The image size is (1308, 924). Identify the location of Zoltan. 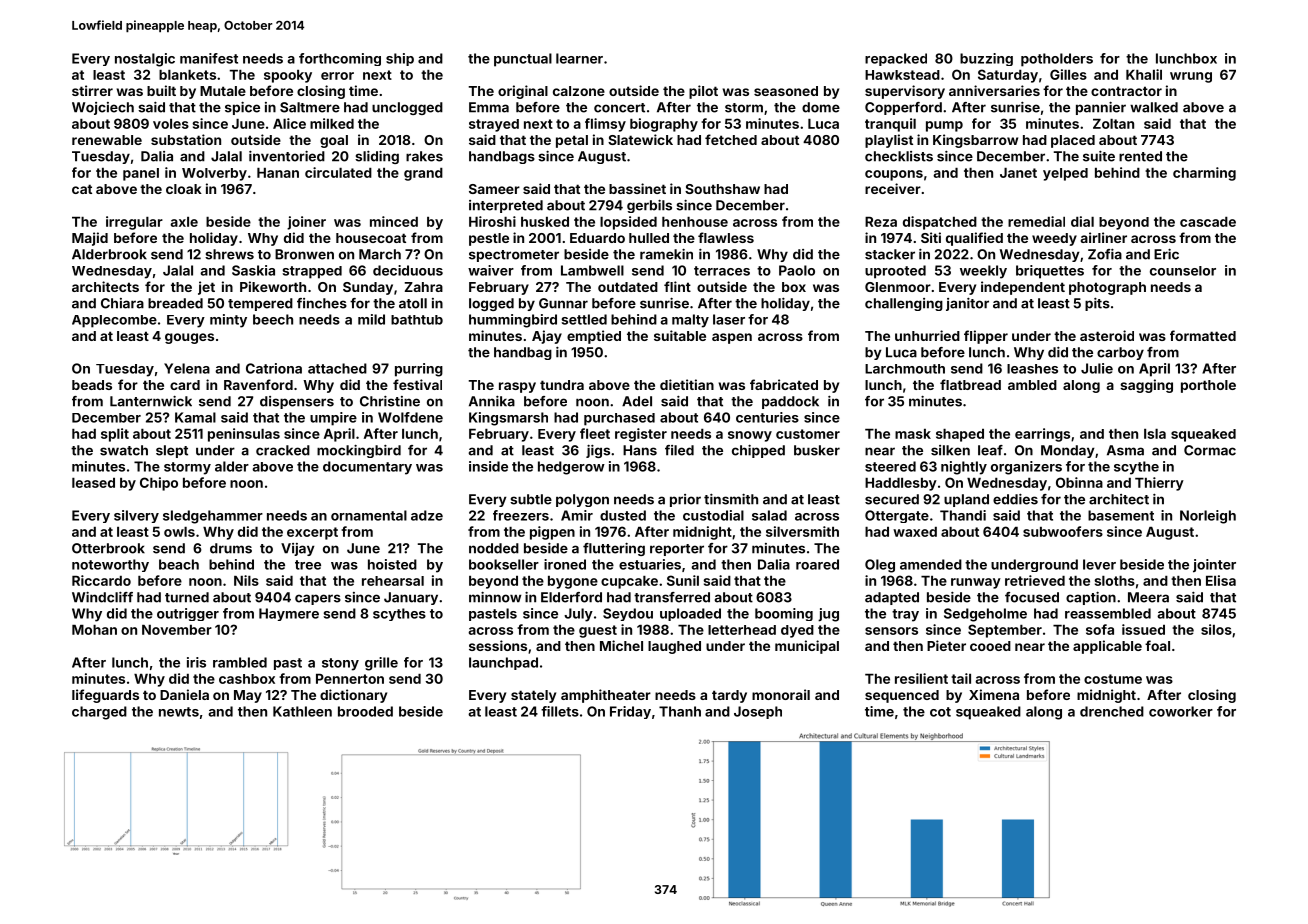
(1113, 124).
